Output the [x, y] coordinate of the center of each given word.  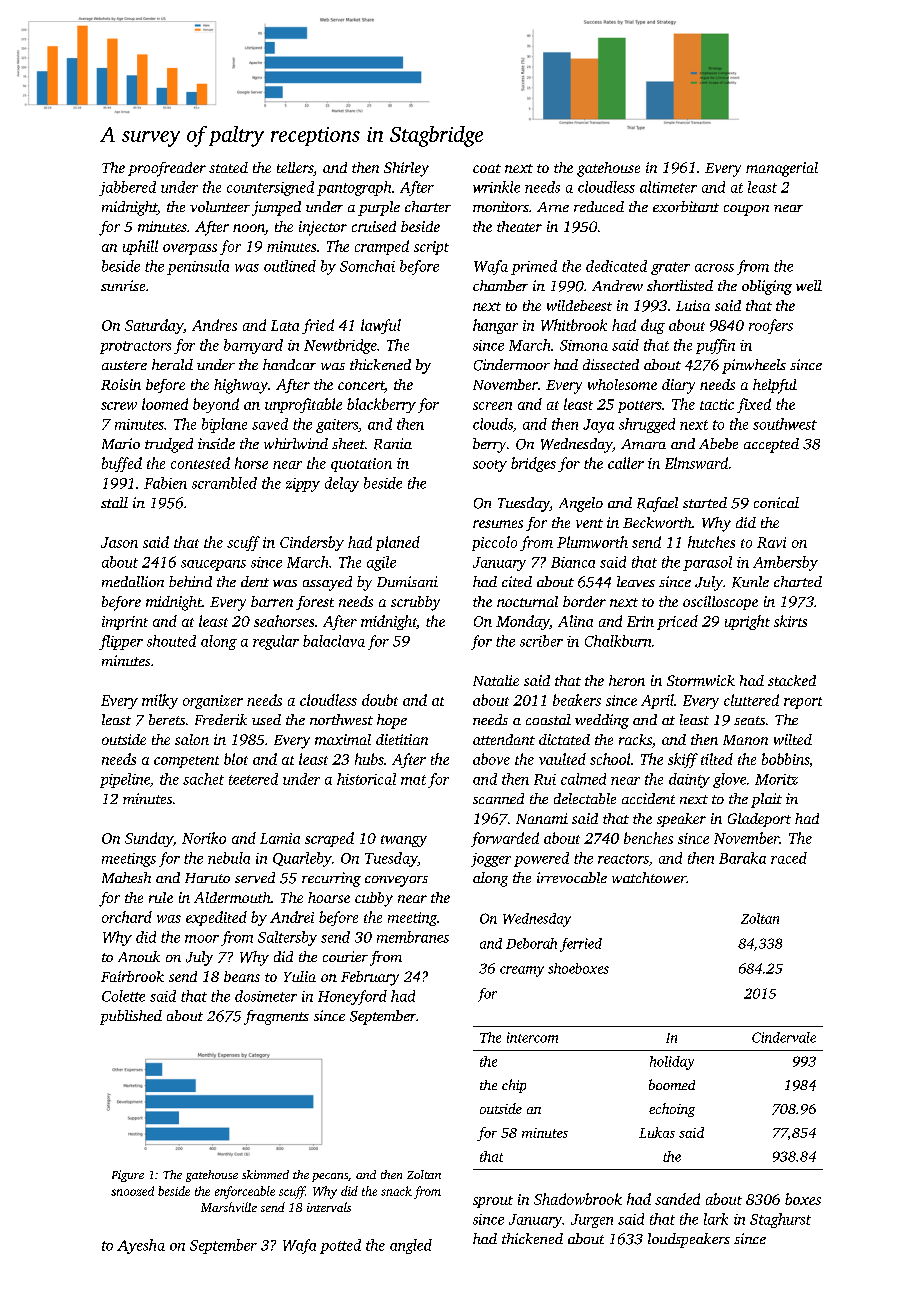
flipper [121, 642]
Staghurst [780, 1220]
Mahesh [126, 877]
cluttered [751, 700]
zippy [303, 485]
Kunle [750, 582]
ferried [581, 945]
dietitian [402, 739]
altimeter [668, 187]
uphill [140, 247]
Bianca [573, 562]
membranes [413, 937]
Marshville [229, 1207]
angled [411, 1246]
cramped [382, 247]
